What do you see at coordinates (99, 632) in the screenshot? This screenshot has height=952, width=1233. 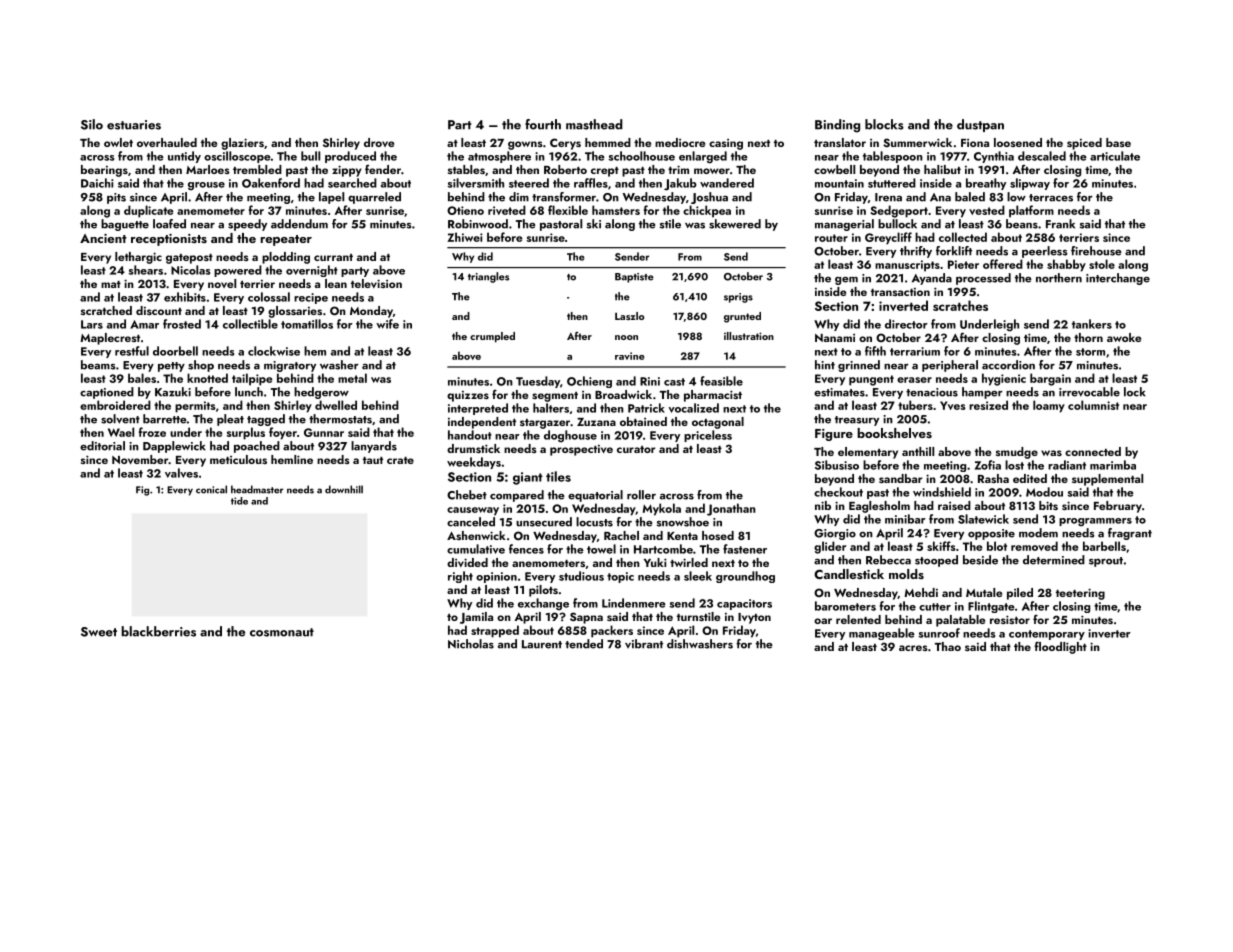 I see `Sweet` at bounding box center [99, 632].
